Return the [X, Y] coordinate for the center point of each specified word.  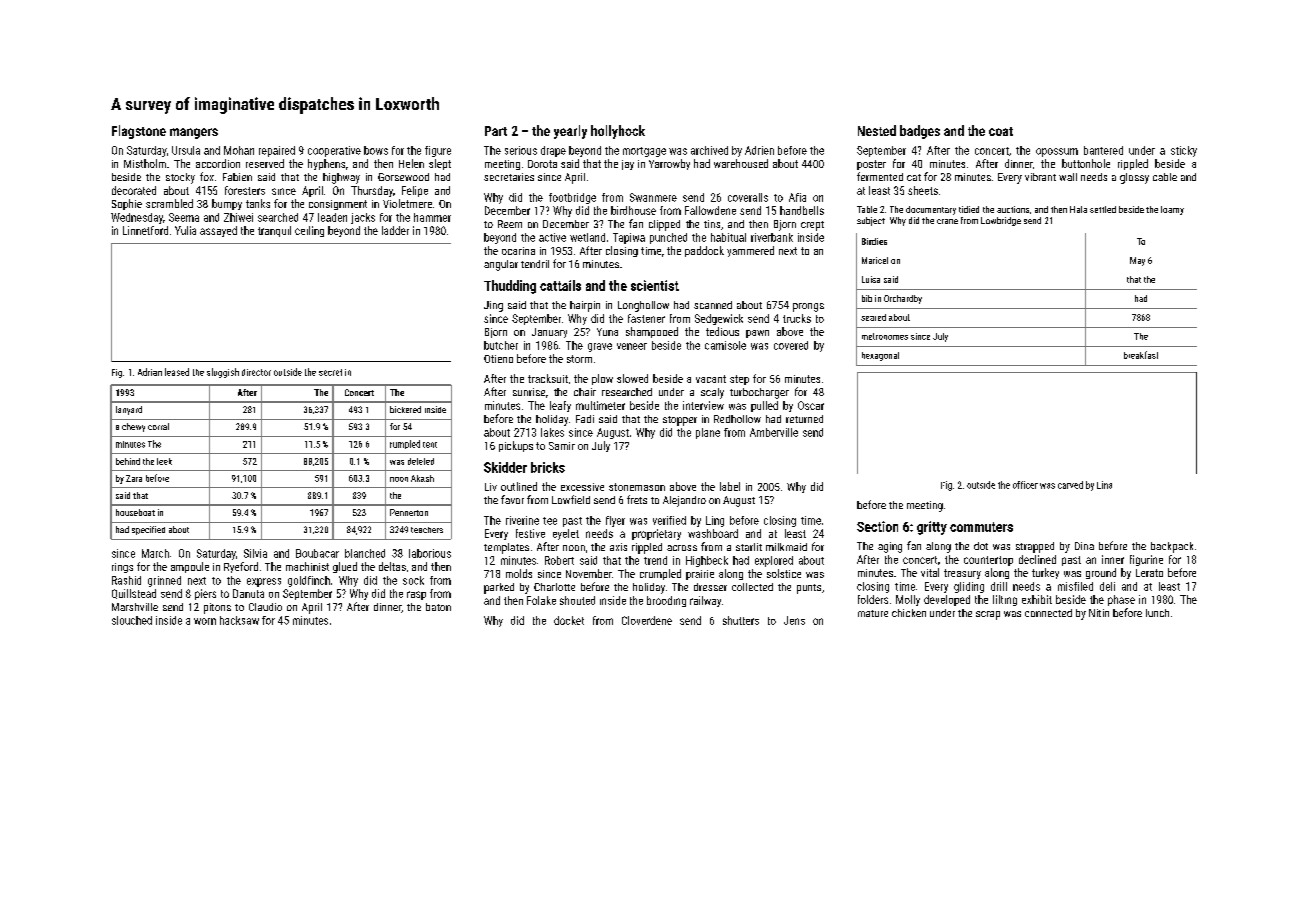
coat [1001, 131]
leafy [560, 406]
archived [709, 150]
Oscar [811, 405]
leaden [332, 217]
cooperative [334, 151]
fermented [880, 176]
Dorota [542, 164]
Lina [1104, 485]
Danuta [248, 593]
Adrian [150, 372]
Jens [794, 620]
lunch [1157, 613]
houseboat [135, 512]
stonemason [637, 487]
